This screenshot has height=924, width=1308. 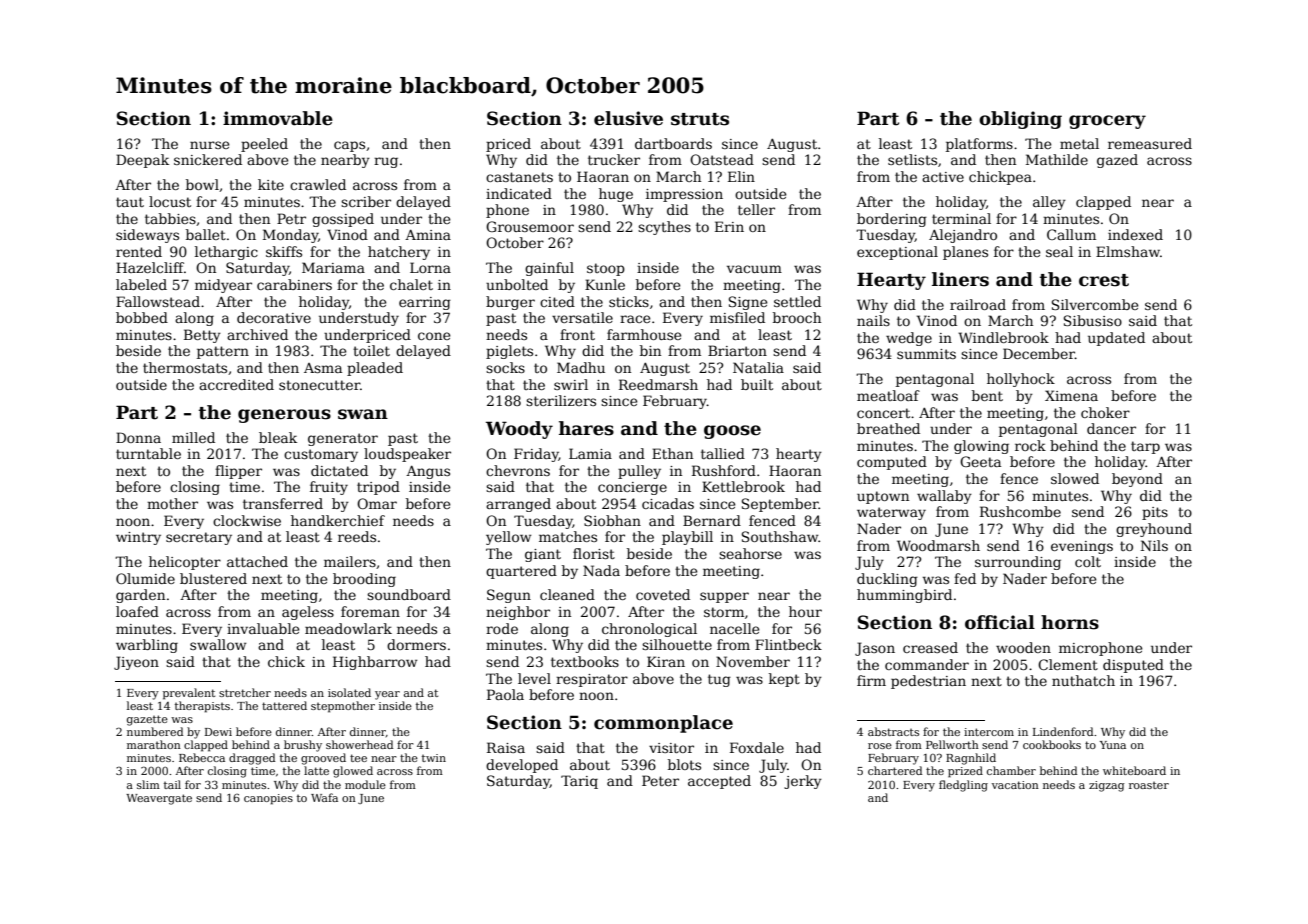 What do you see at coordinates (980, 461) in the screenshot?
I see `Geeta` at bounding box center [980, 461].
